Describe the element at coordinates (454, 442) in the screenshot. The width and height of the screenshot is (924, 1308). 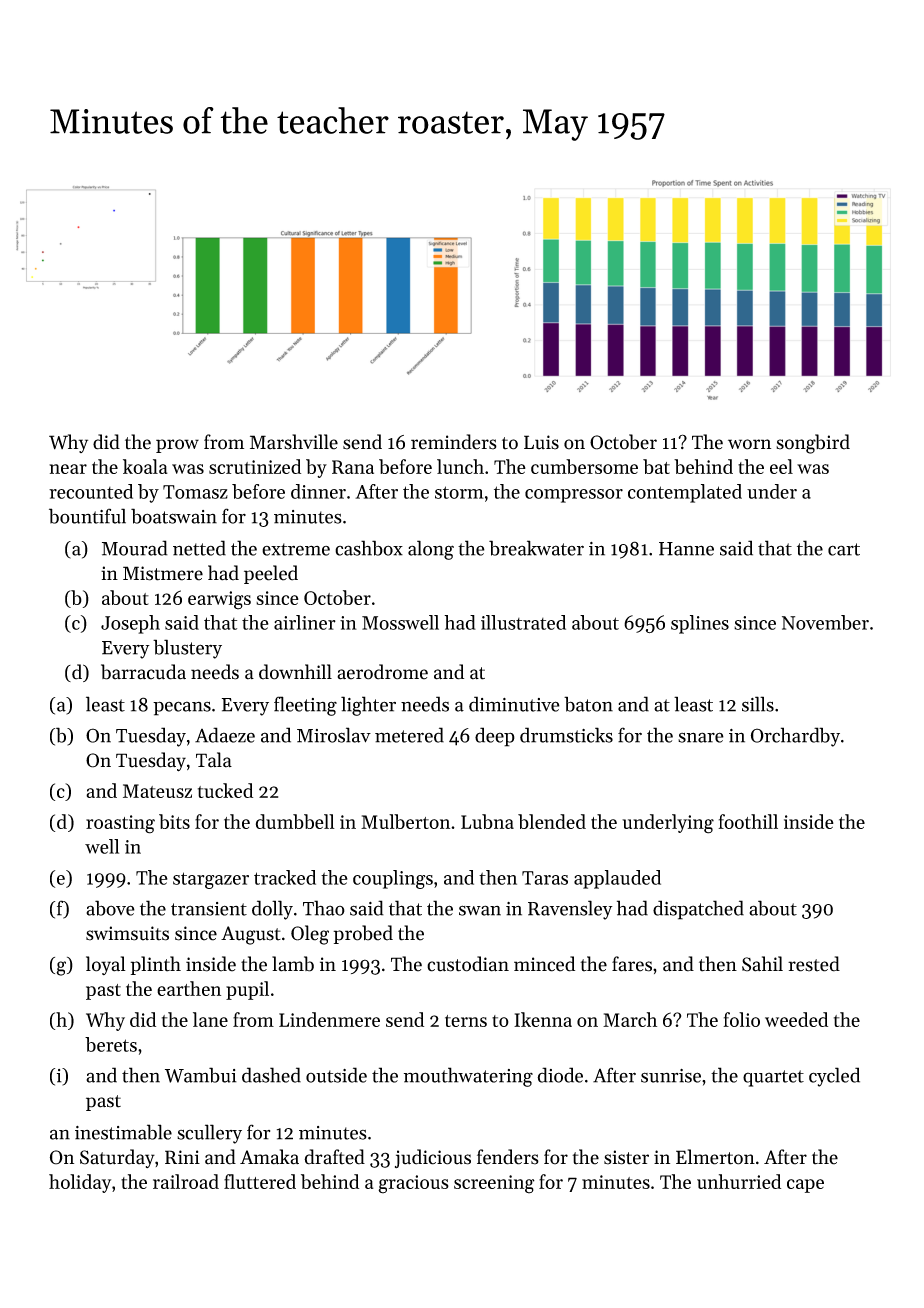
I see `reminders` at that location.
